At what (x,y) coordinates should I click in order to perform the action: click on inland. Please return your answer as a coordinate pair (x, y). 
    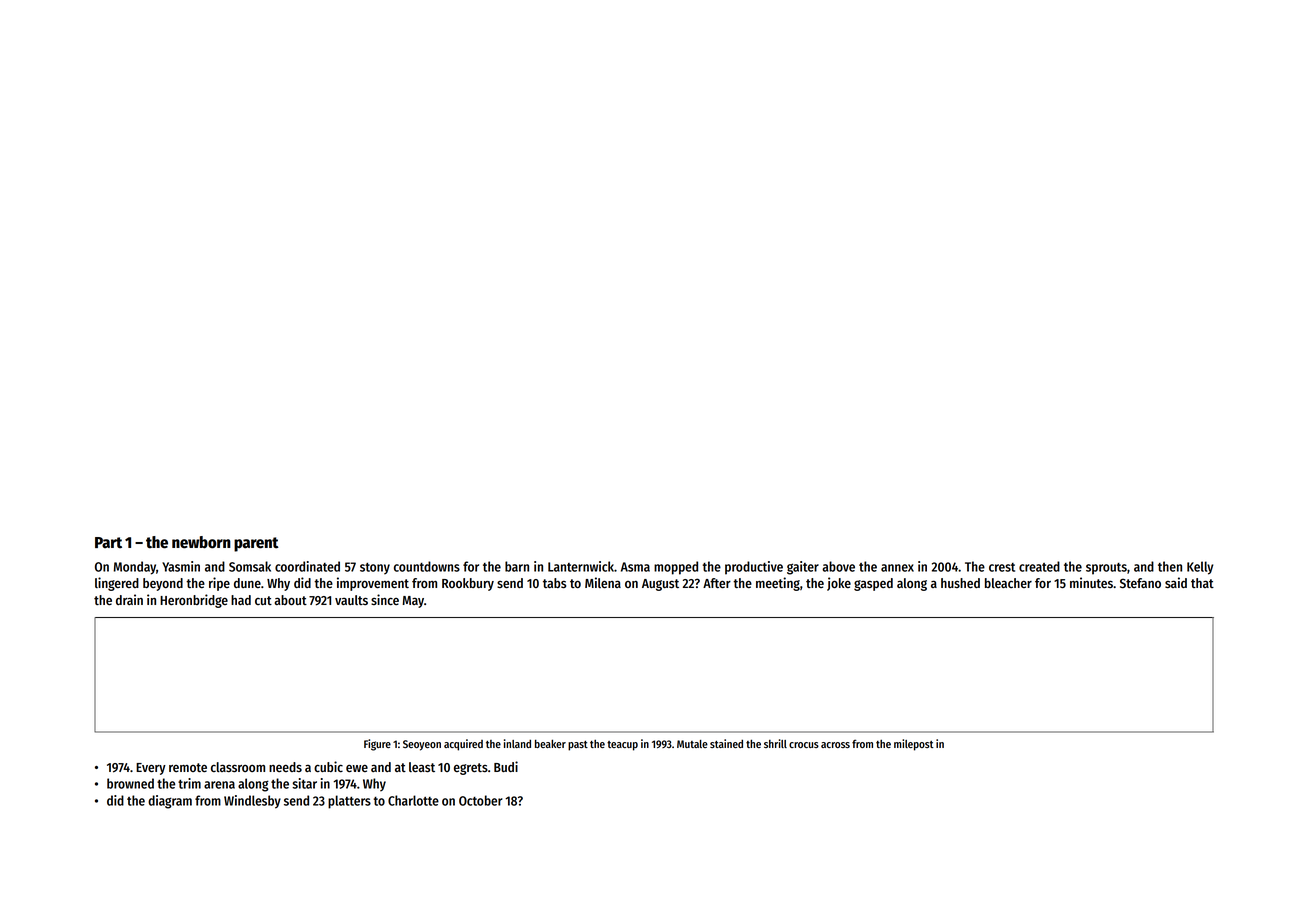
    Looking at the image, I should click on (517, 743).
